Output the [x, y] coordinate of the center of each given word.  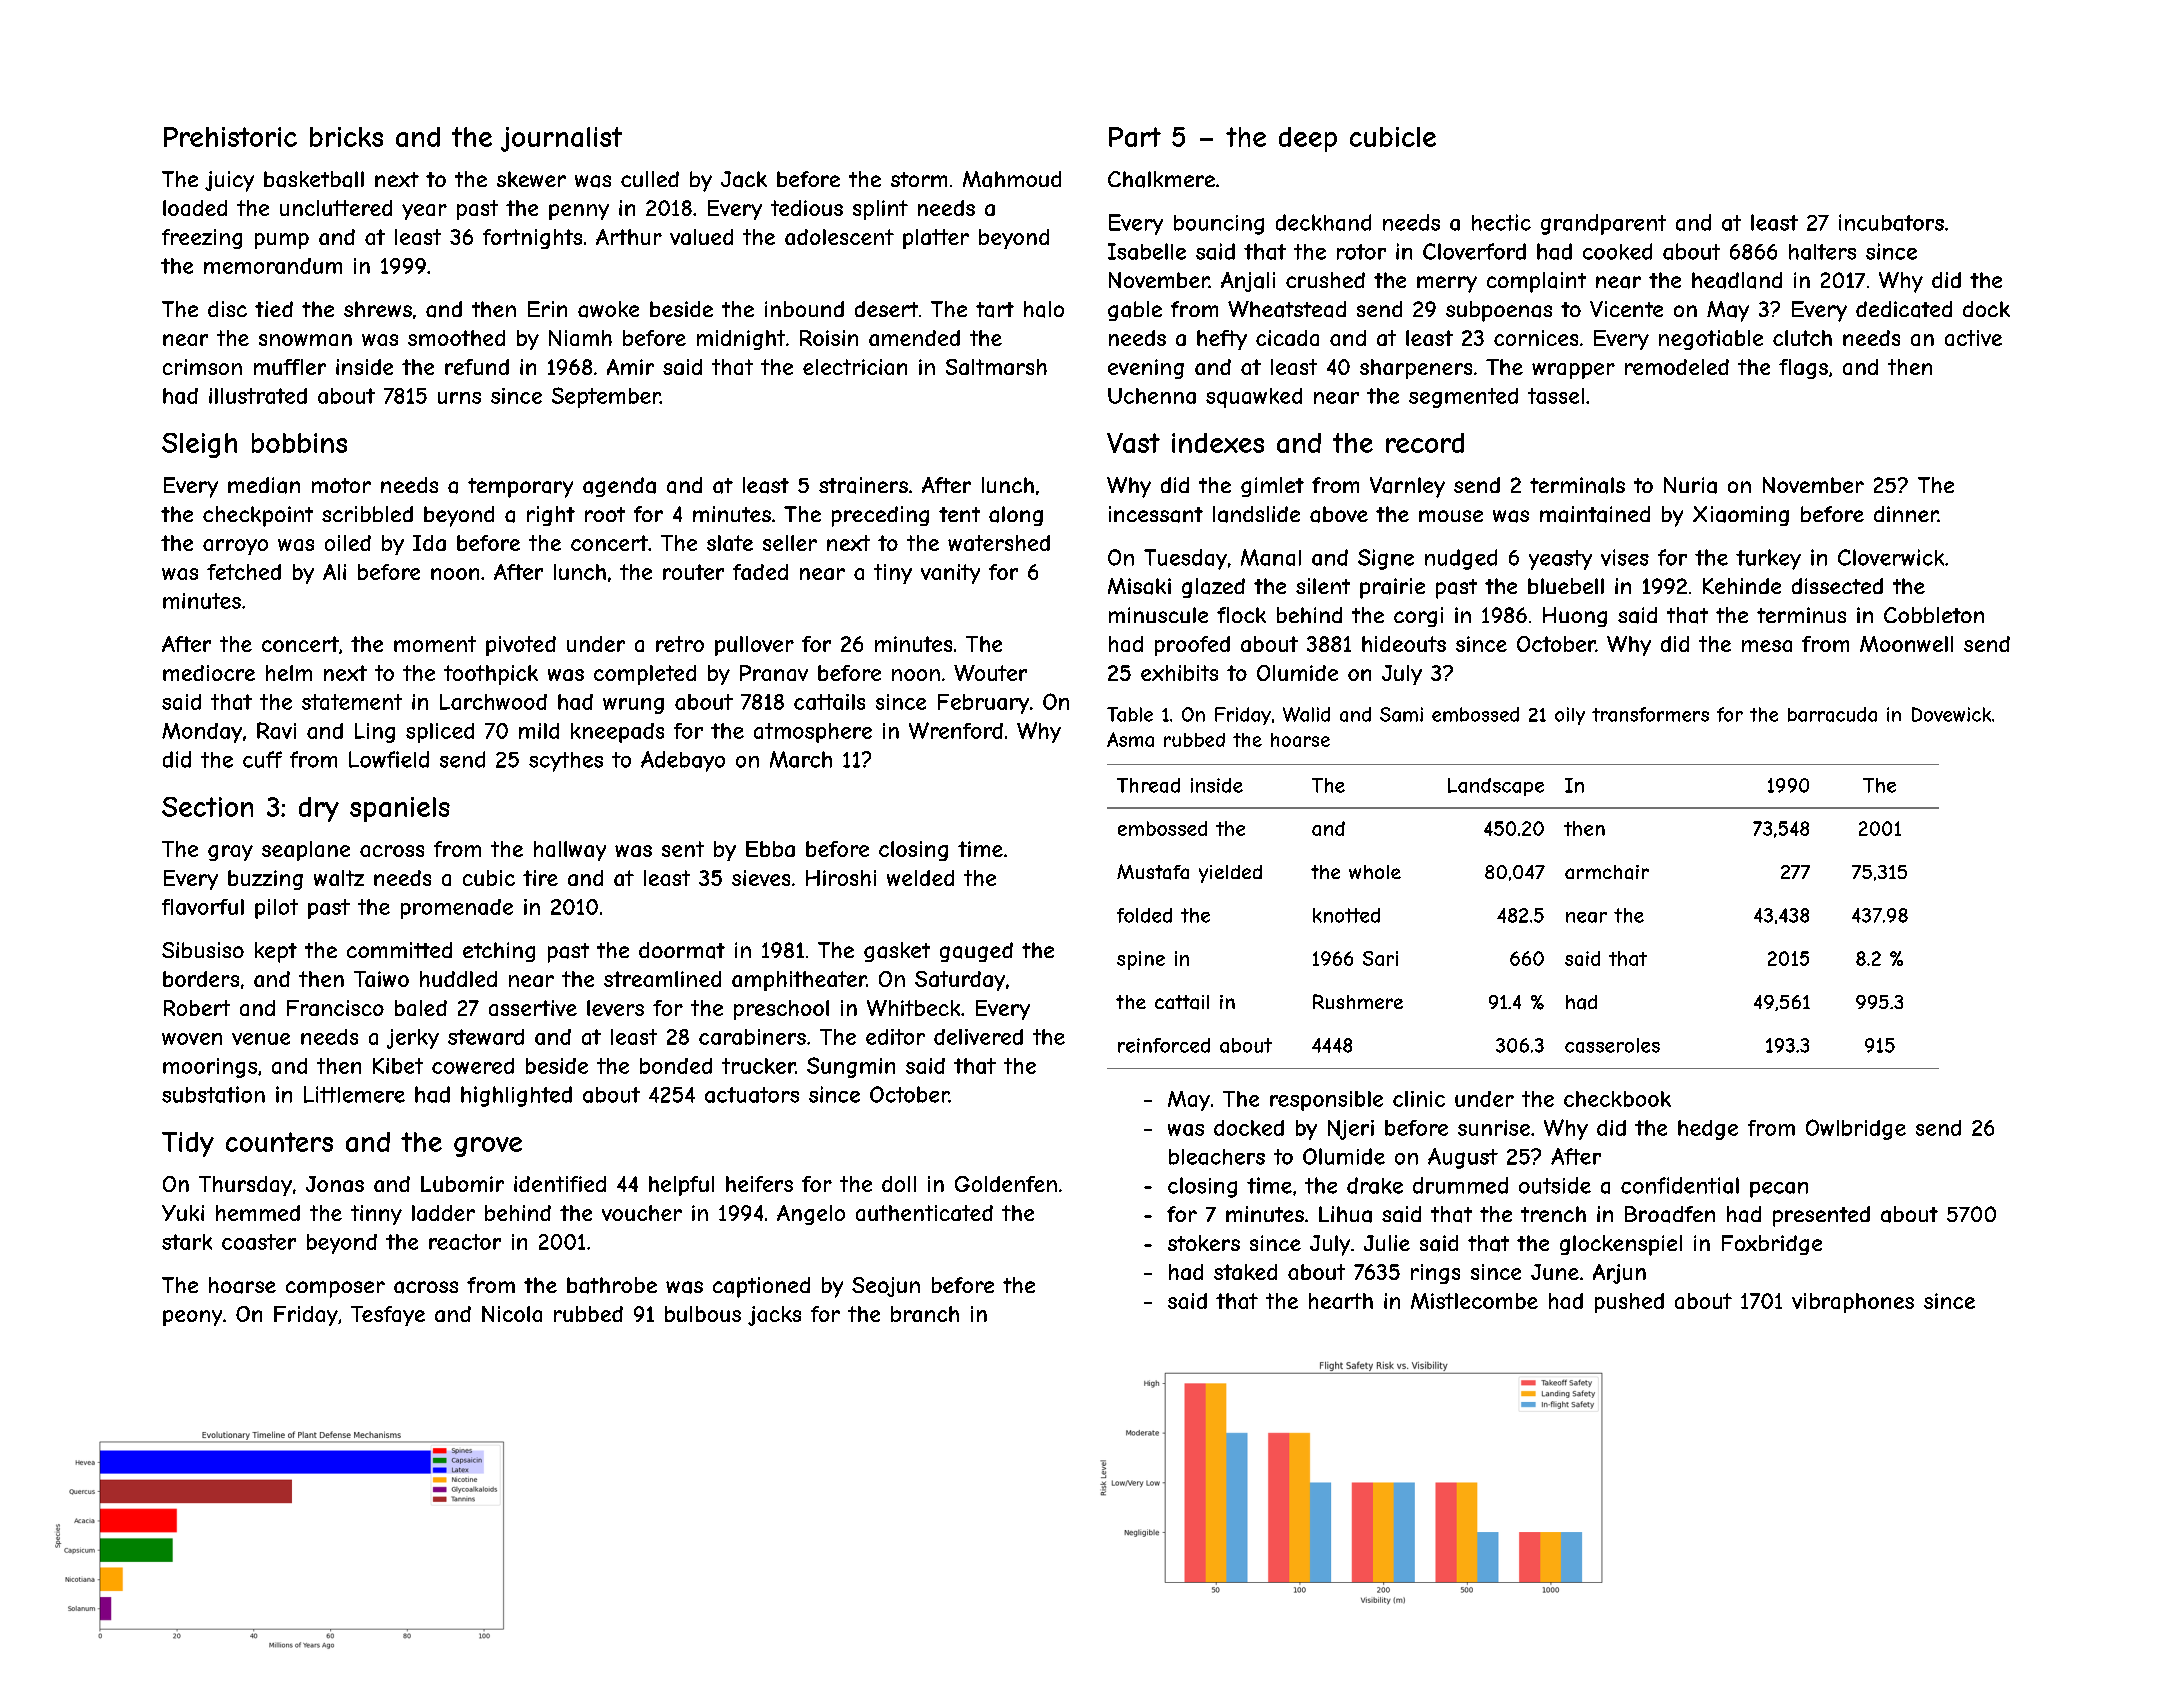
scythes [566, 762]
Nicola [512, 1314]
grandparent [1603, 224]
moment [435, 644]
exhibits [1179, 673]
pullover [754, 646]
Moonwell [1906, 644]
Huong [1575, 617]
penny [579, 212]
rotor [1361, 252]
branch [925, 1314]
